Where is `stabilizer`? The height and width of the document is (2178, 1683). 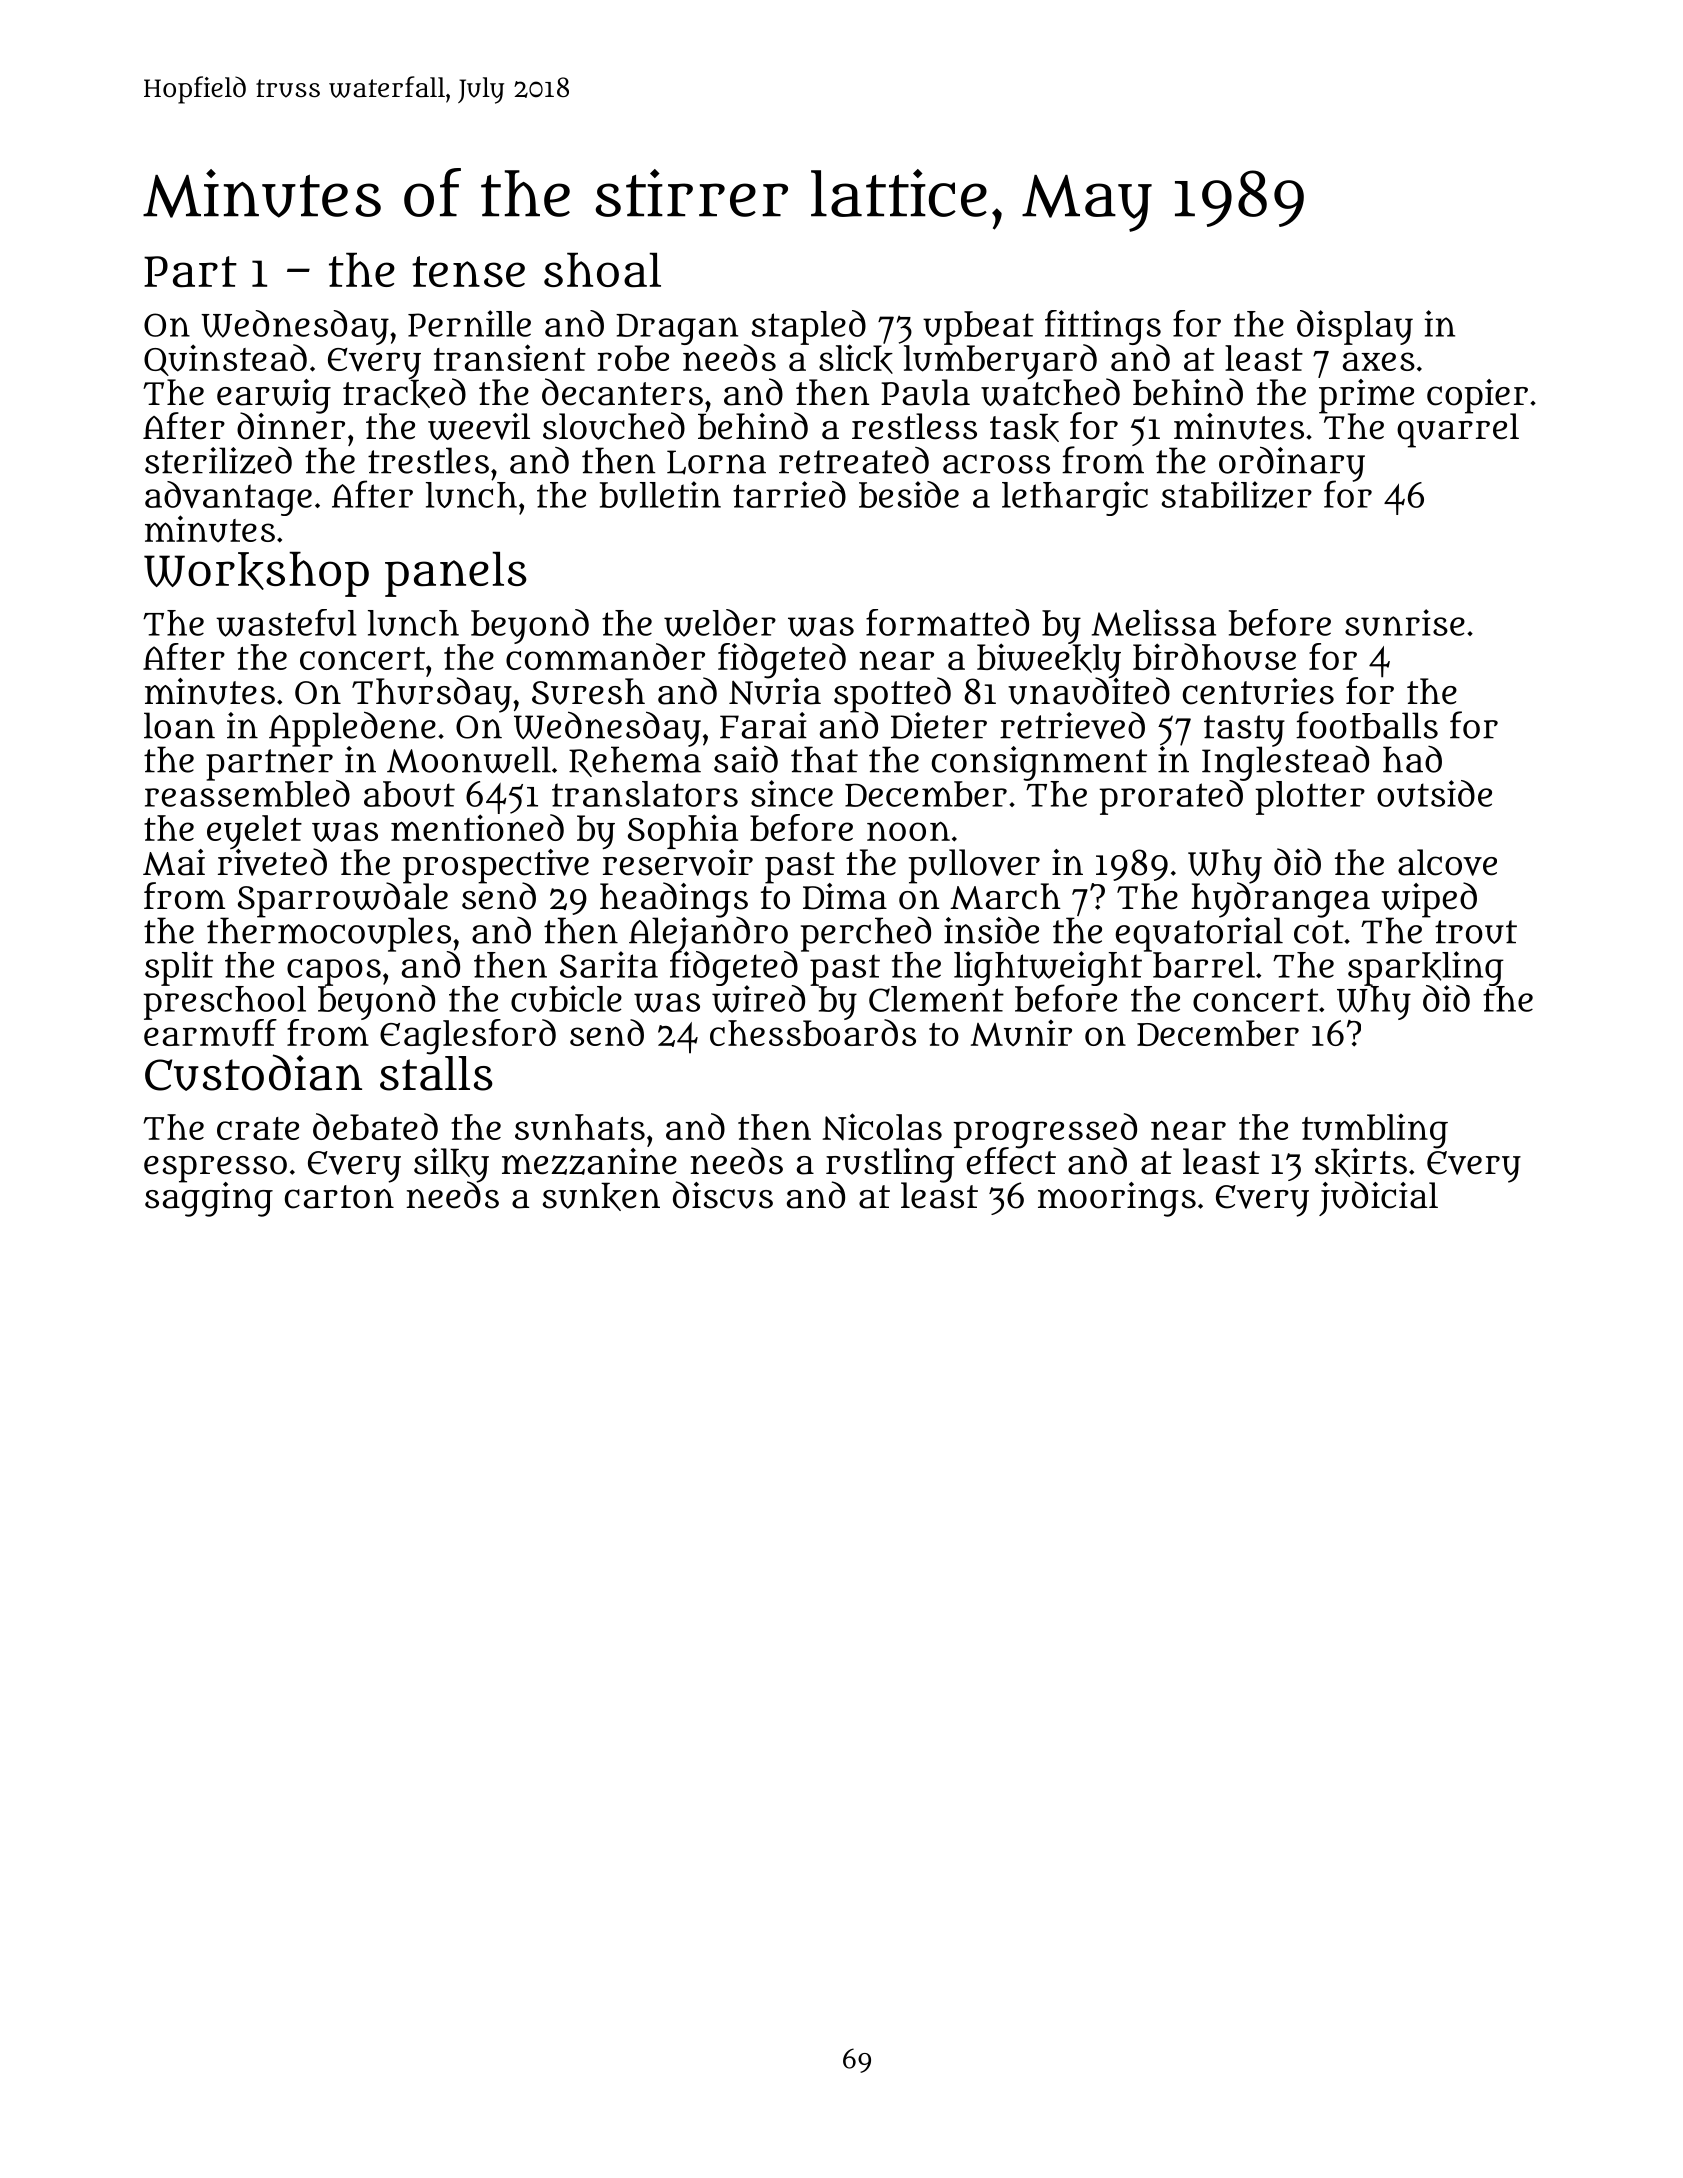
stabilizer is located at coordinates (1237, 495).
